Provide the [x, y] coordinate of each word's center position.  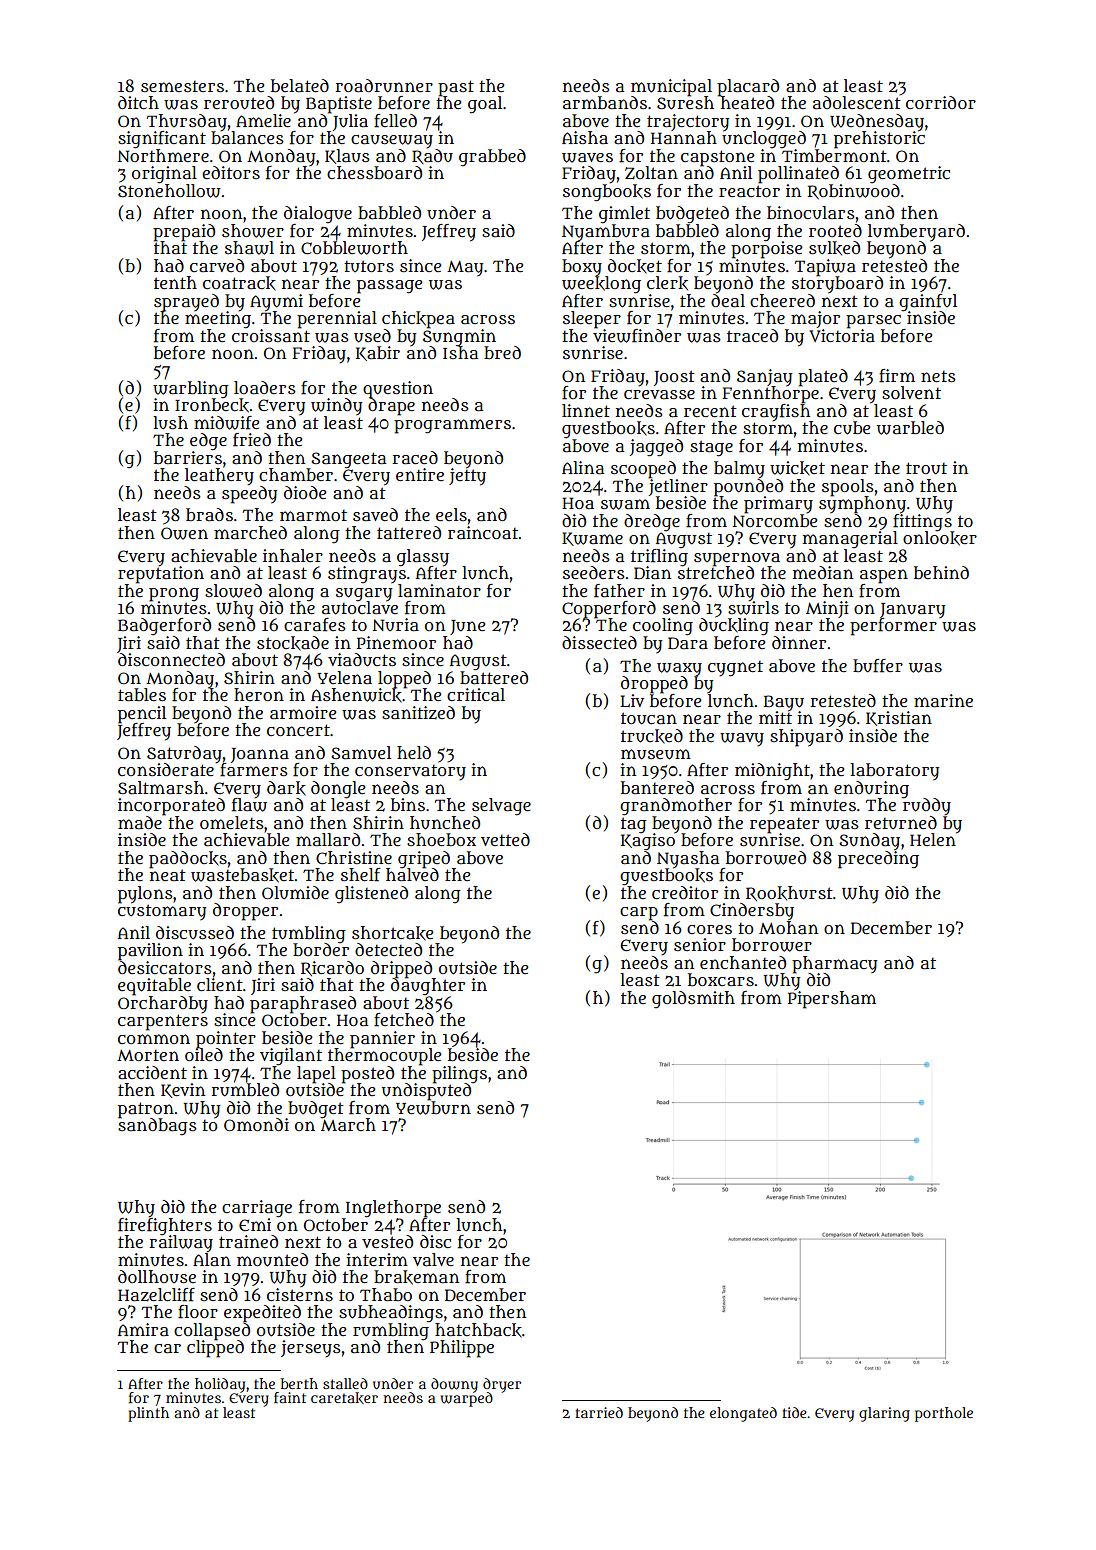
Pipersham [832, 999]
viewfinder [637, 335]
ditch [138, 102]
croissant [271, 335]
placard [748, 87]
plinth [148, 1414]
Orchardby [163, 1004]
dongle [338, 789]
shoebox [441, 839]
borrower [772, 945]
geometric [909, 174]
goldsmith [693, 999]
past [456, 88]
